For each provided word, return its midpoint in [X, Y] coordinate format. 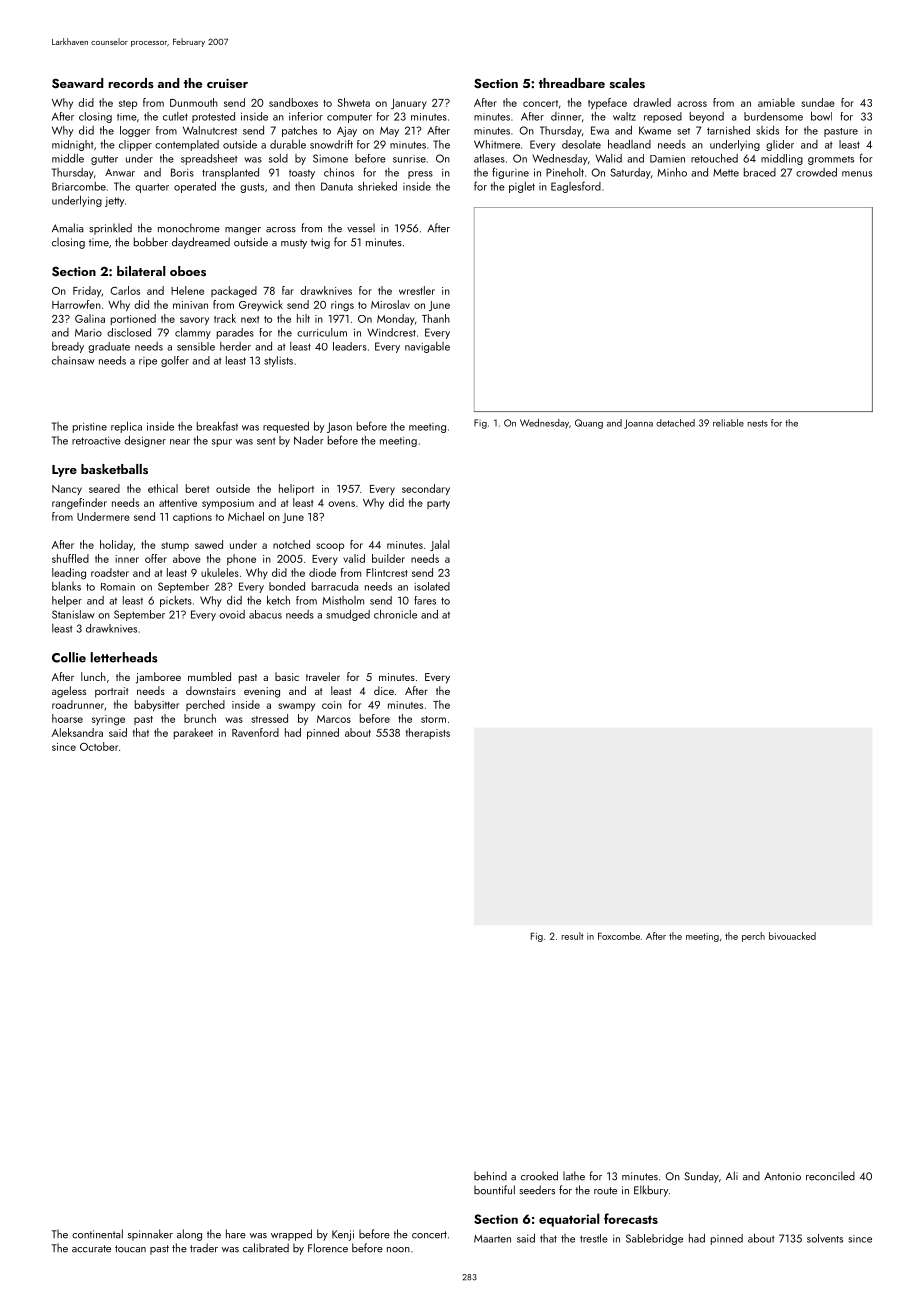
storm [433, 719]
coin [332, 705]
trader [204, 1248]
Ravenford [255, 732]
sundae [818, 102]
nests [757, 423]
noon [398, 1250]
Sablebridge [654, 1239]
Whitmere [497, 144]
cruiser [227, 83]
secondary [426, 489]
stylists [278, 361]
